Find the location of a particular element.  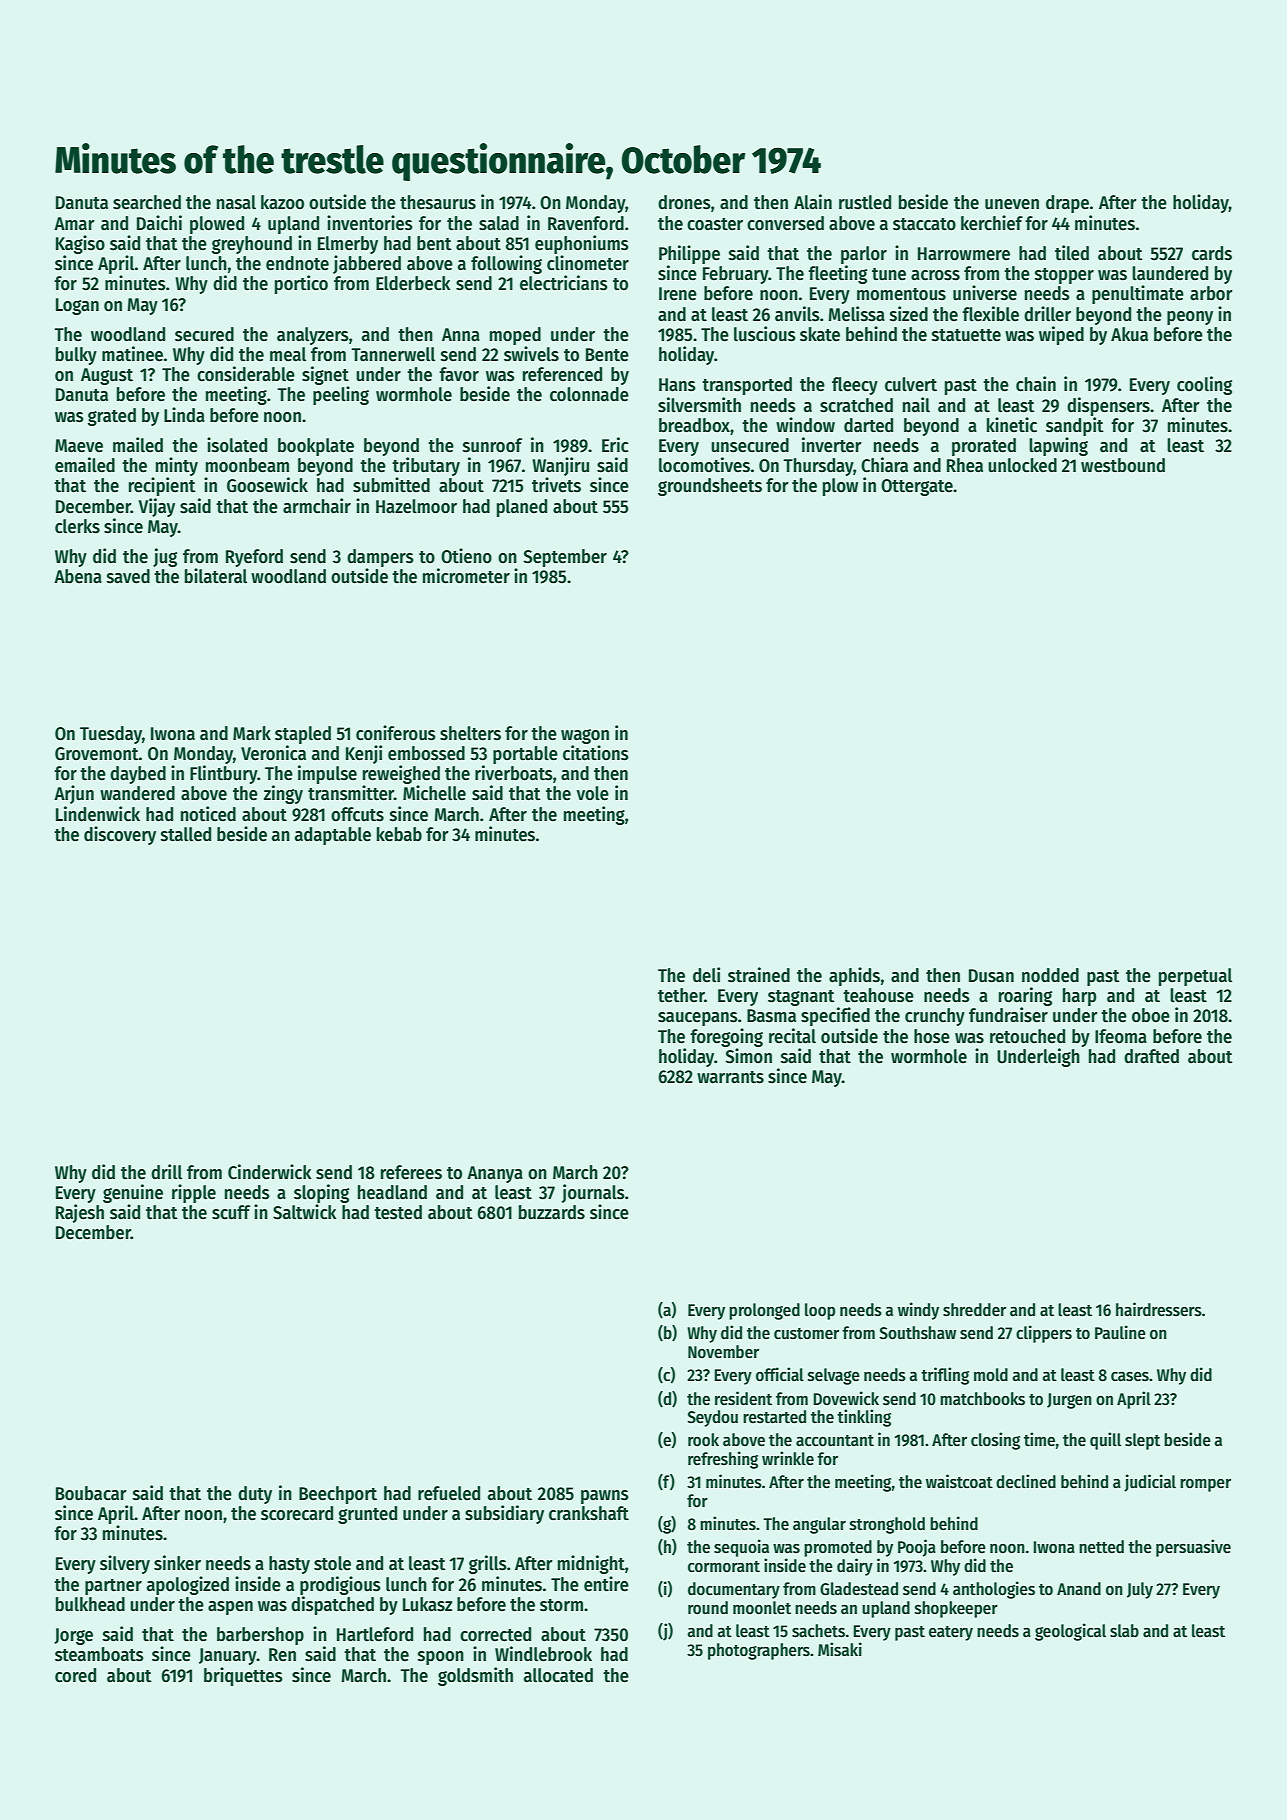

hairdressers is located at coordinates (1159, 1309).
